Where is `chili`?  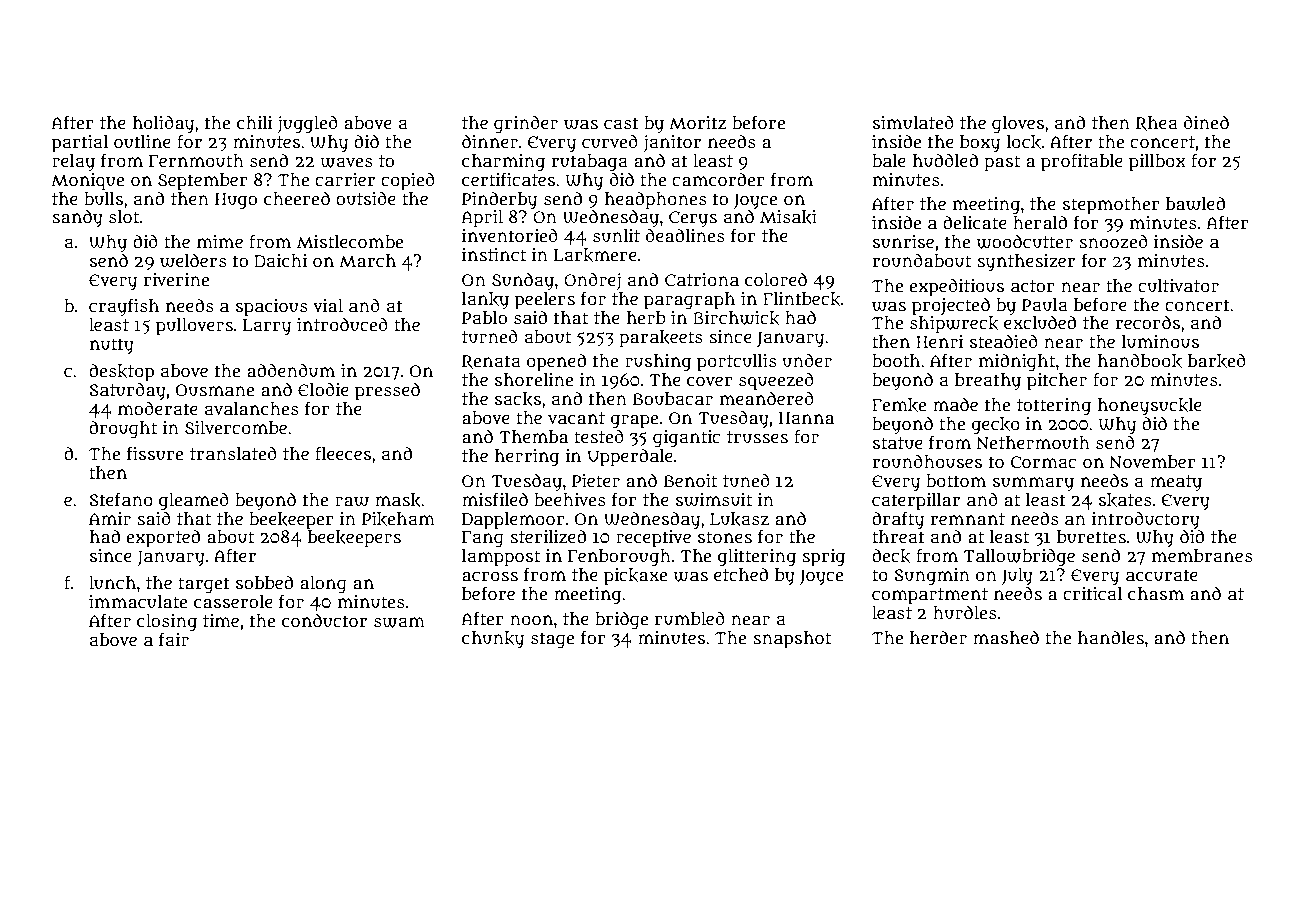 chili is located at coordinates (254, 122).
